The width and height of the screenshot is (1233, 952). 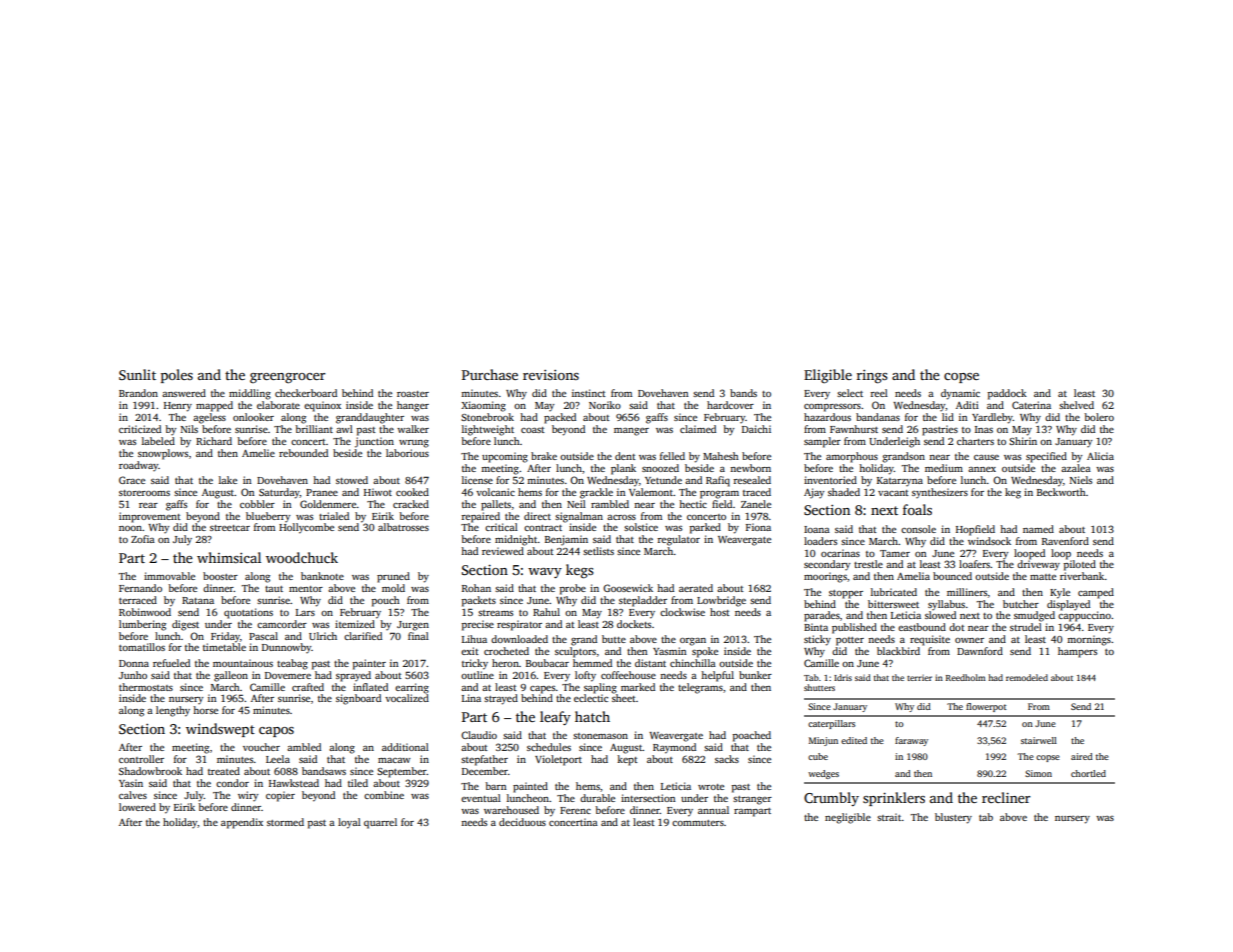 What do you see at coordinates (1065, 541) in the screenshot?
I see `Ravenford` at bounding box center [1065, 541].
